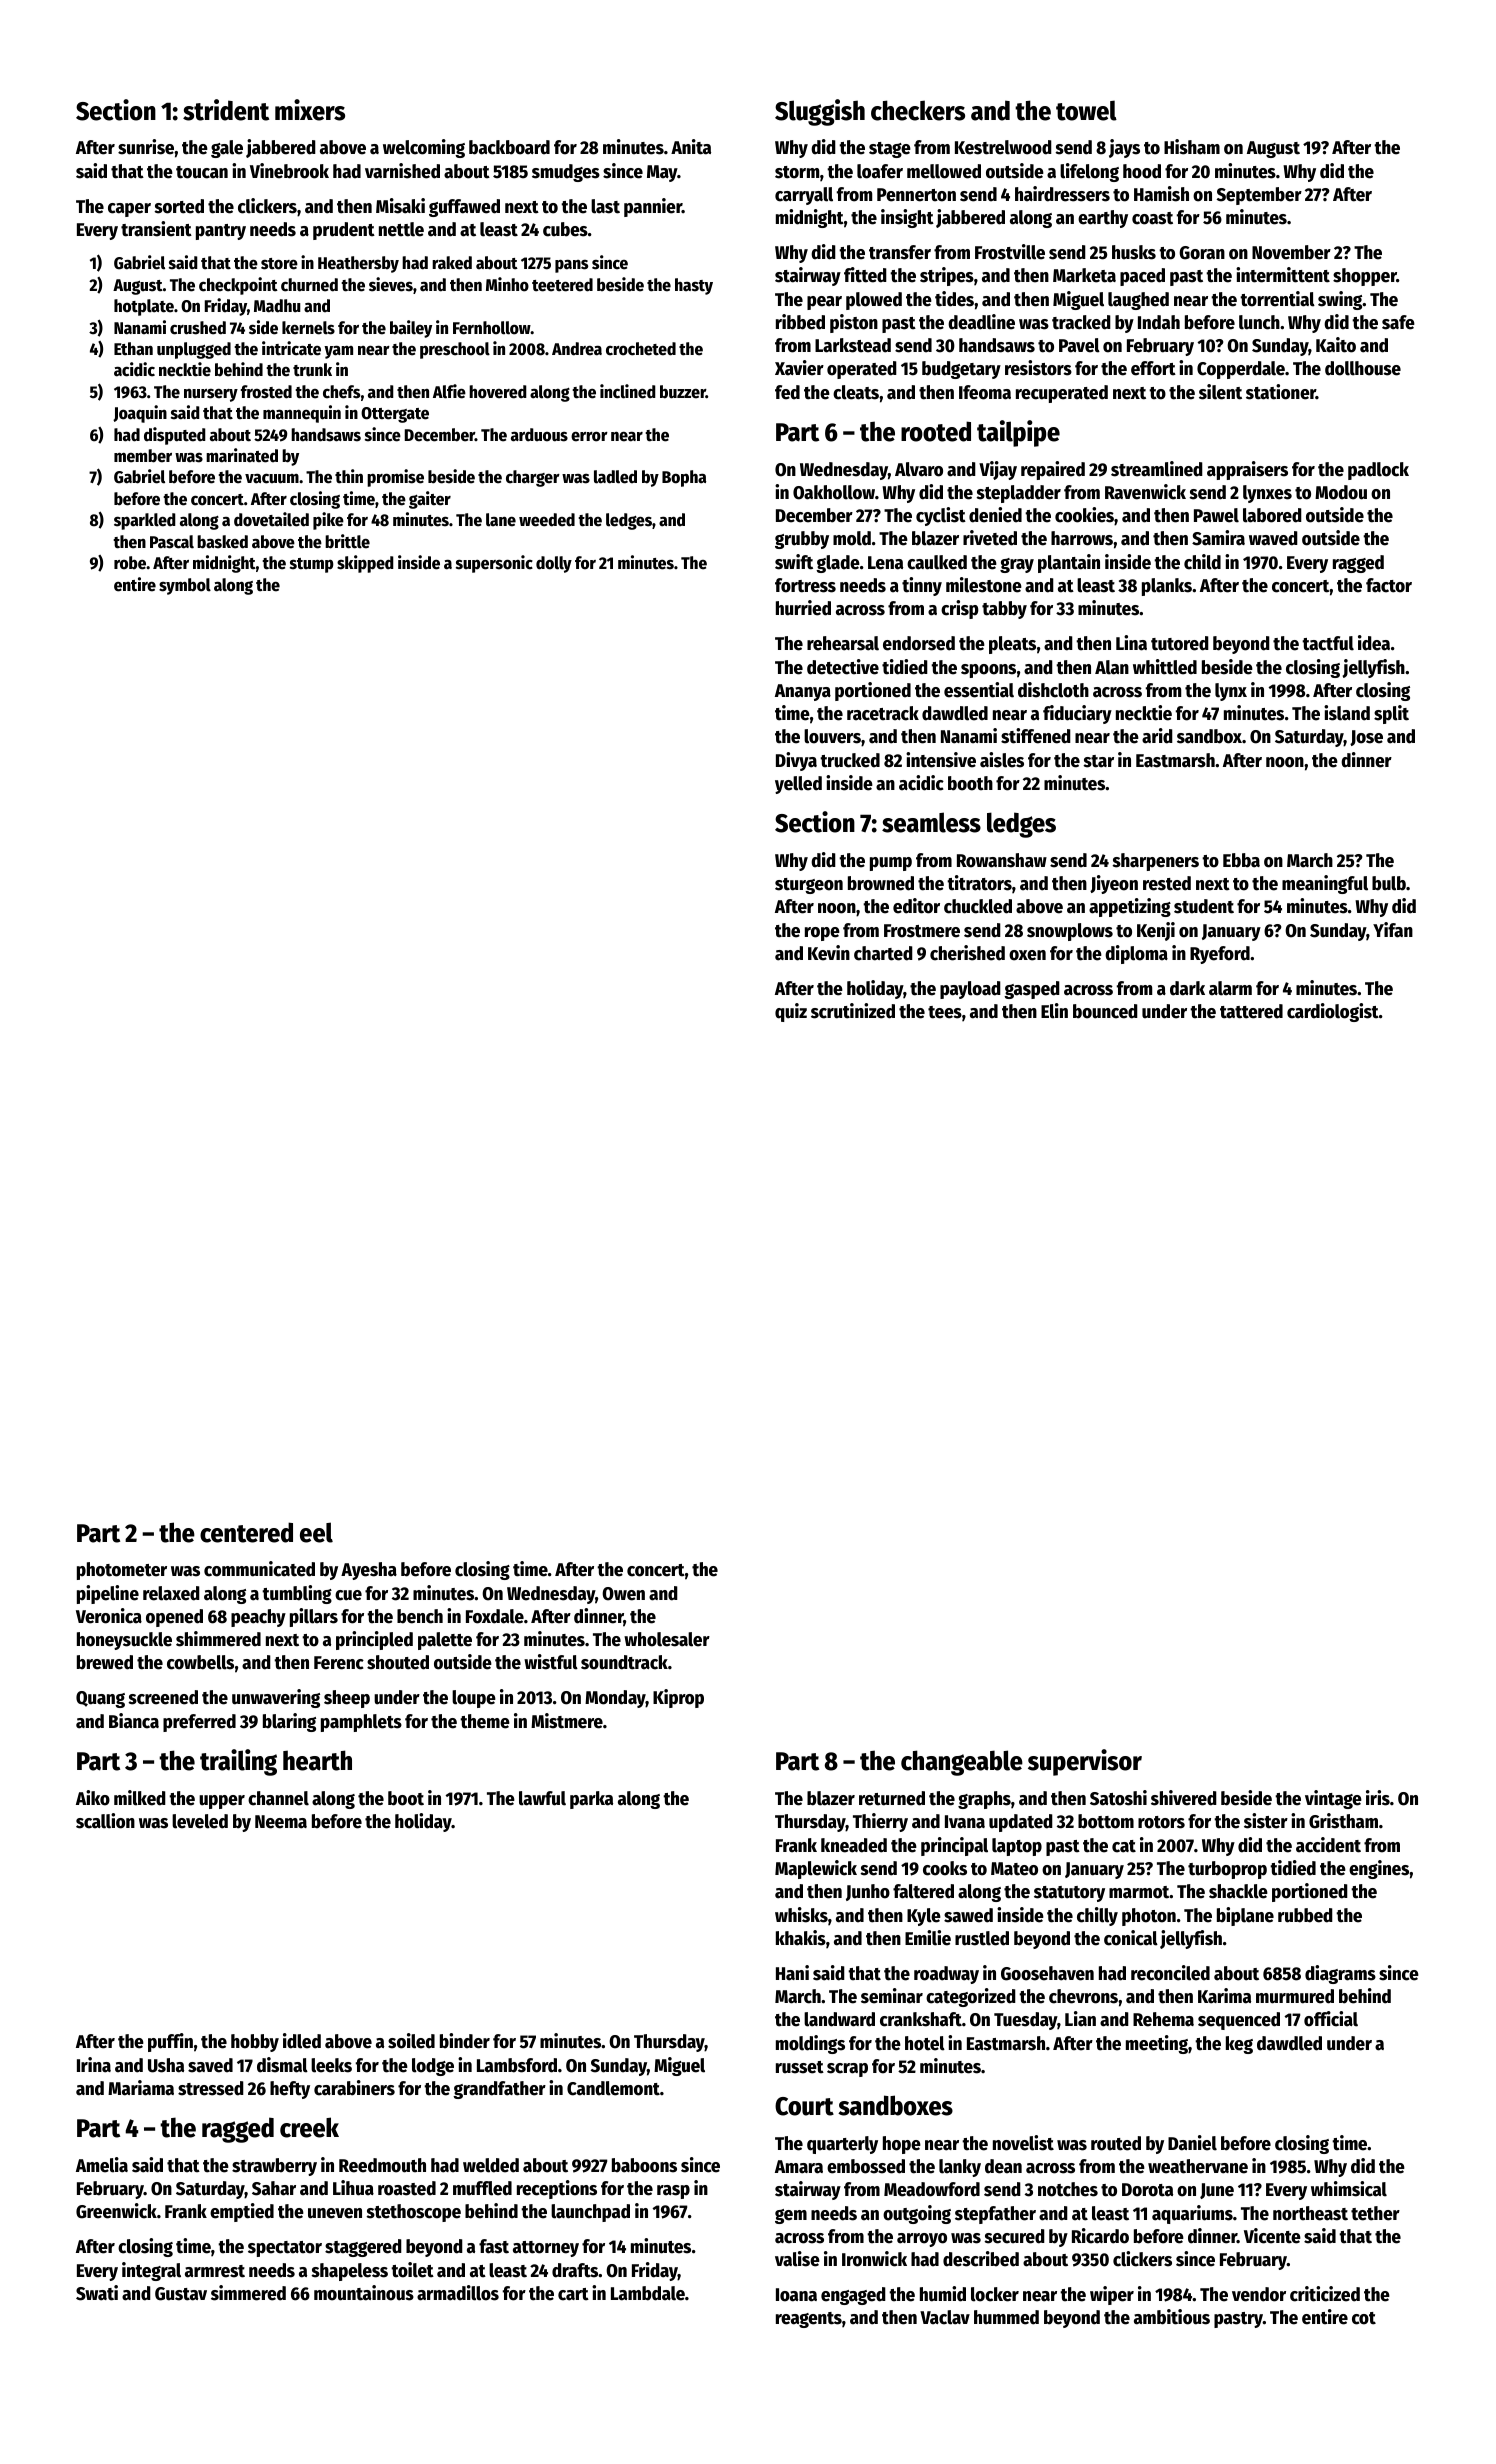 This screenshot has width=1496, height=2464. Describe the element at coordinates (246, 1532) in the screenshot. I see `centered` at that location.
